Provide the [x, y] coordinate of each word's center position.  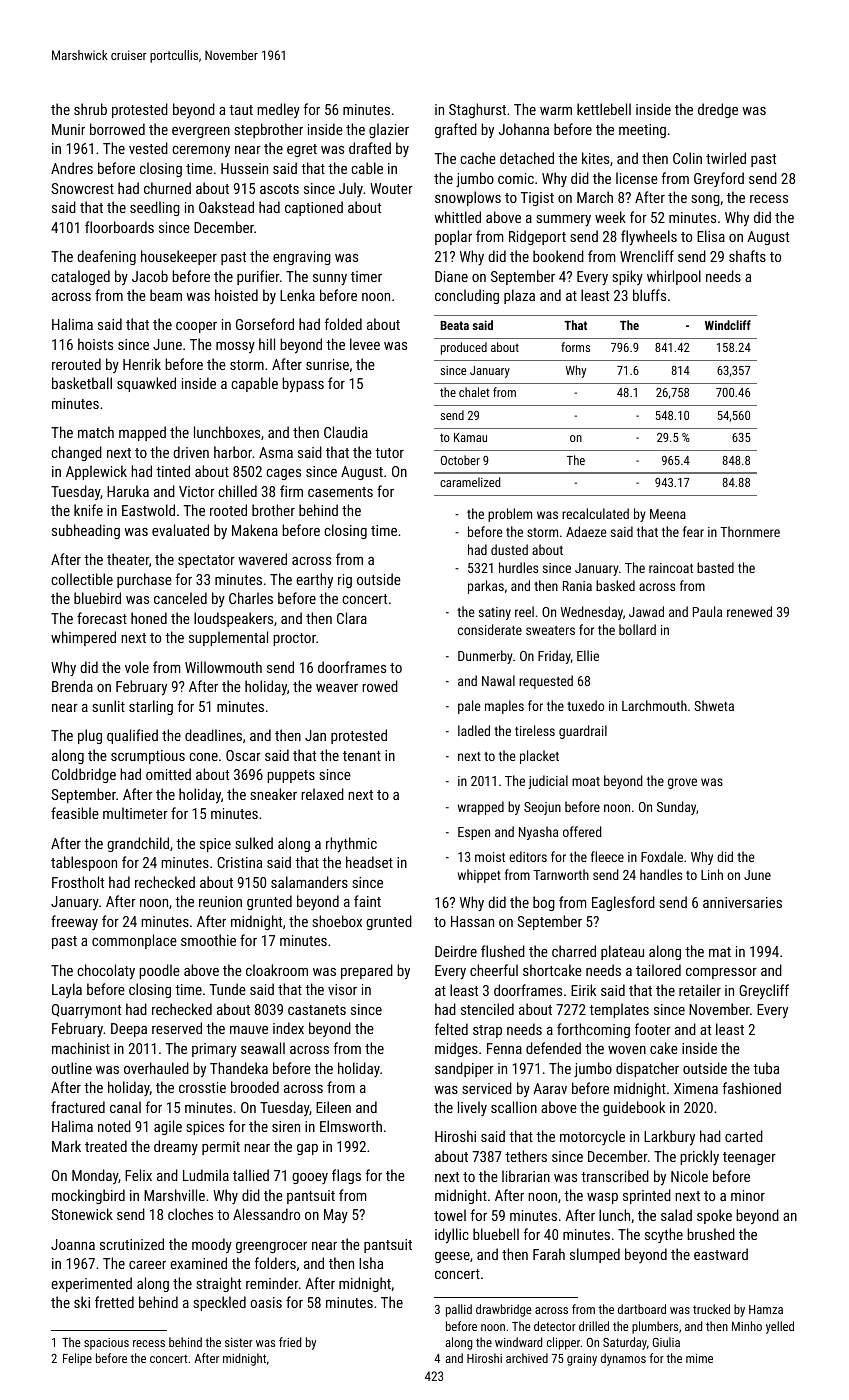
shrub [90, 109]
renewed [749, 611]
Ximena [696, 1088]
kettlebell [604, 109]
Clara [352, 618]
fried [290, 1342]
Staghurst [477, 110]
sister [239, 1342]
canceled [180, 598]
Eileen [333, 1107]
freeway [74, 922]
